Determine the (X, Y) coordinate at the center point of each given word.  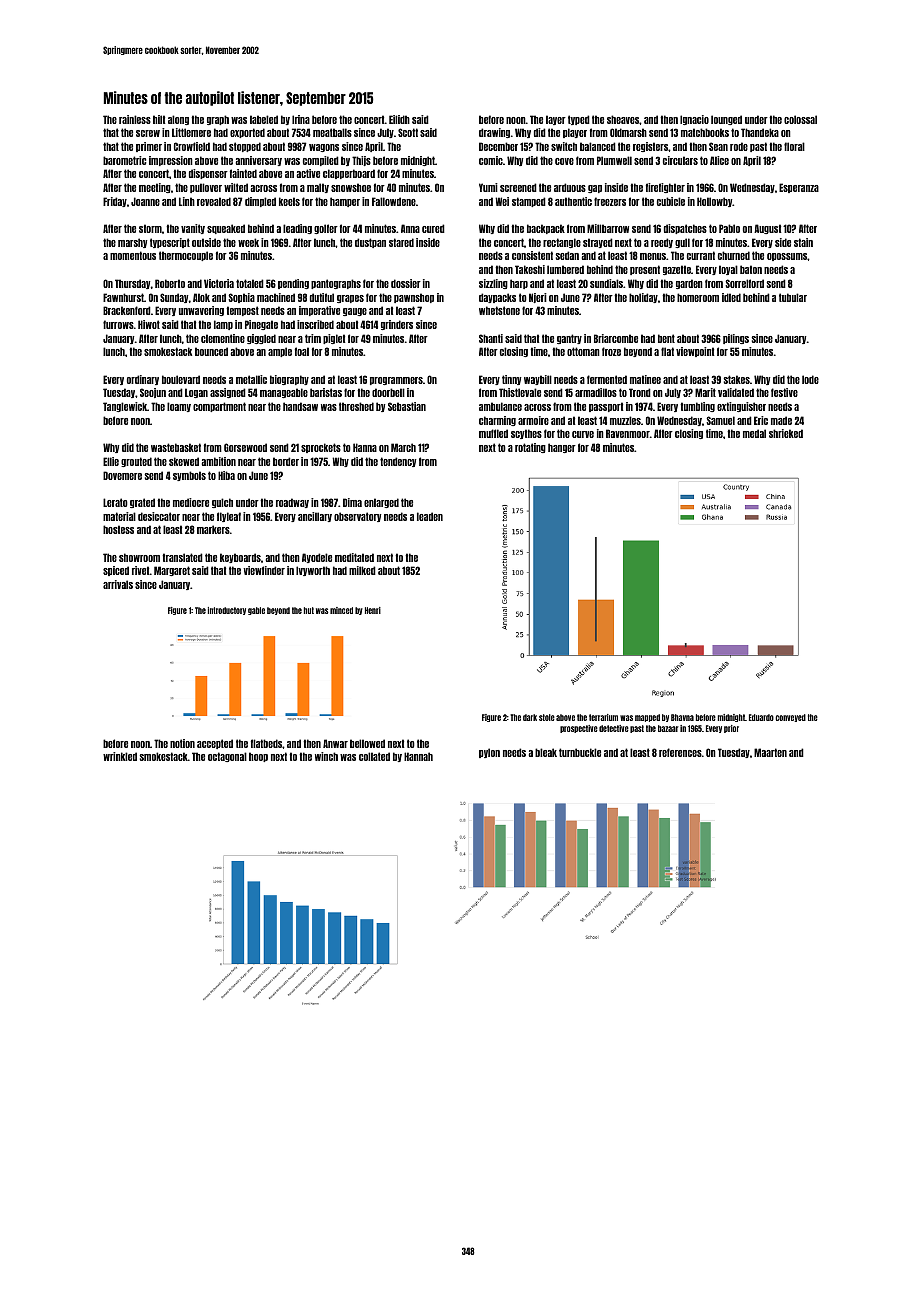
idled (731, 297)
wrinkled (120, 756)
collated (374, 756)
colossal (800, 119)
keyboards (240, 558)
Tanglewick (125, 407)
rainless (135, 119)
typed (579, 120)
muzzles (625, 420)
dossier (406, 283)
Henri (373, 610)
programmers (396, 381)
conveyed (790, 718)
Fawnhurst (123, 297)
